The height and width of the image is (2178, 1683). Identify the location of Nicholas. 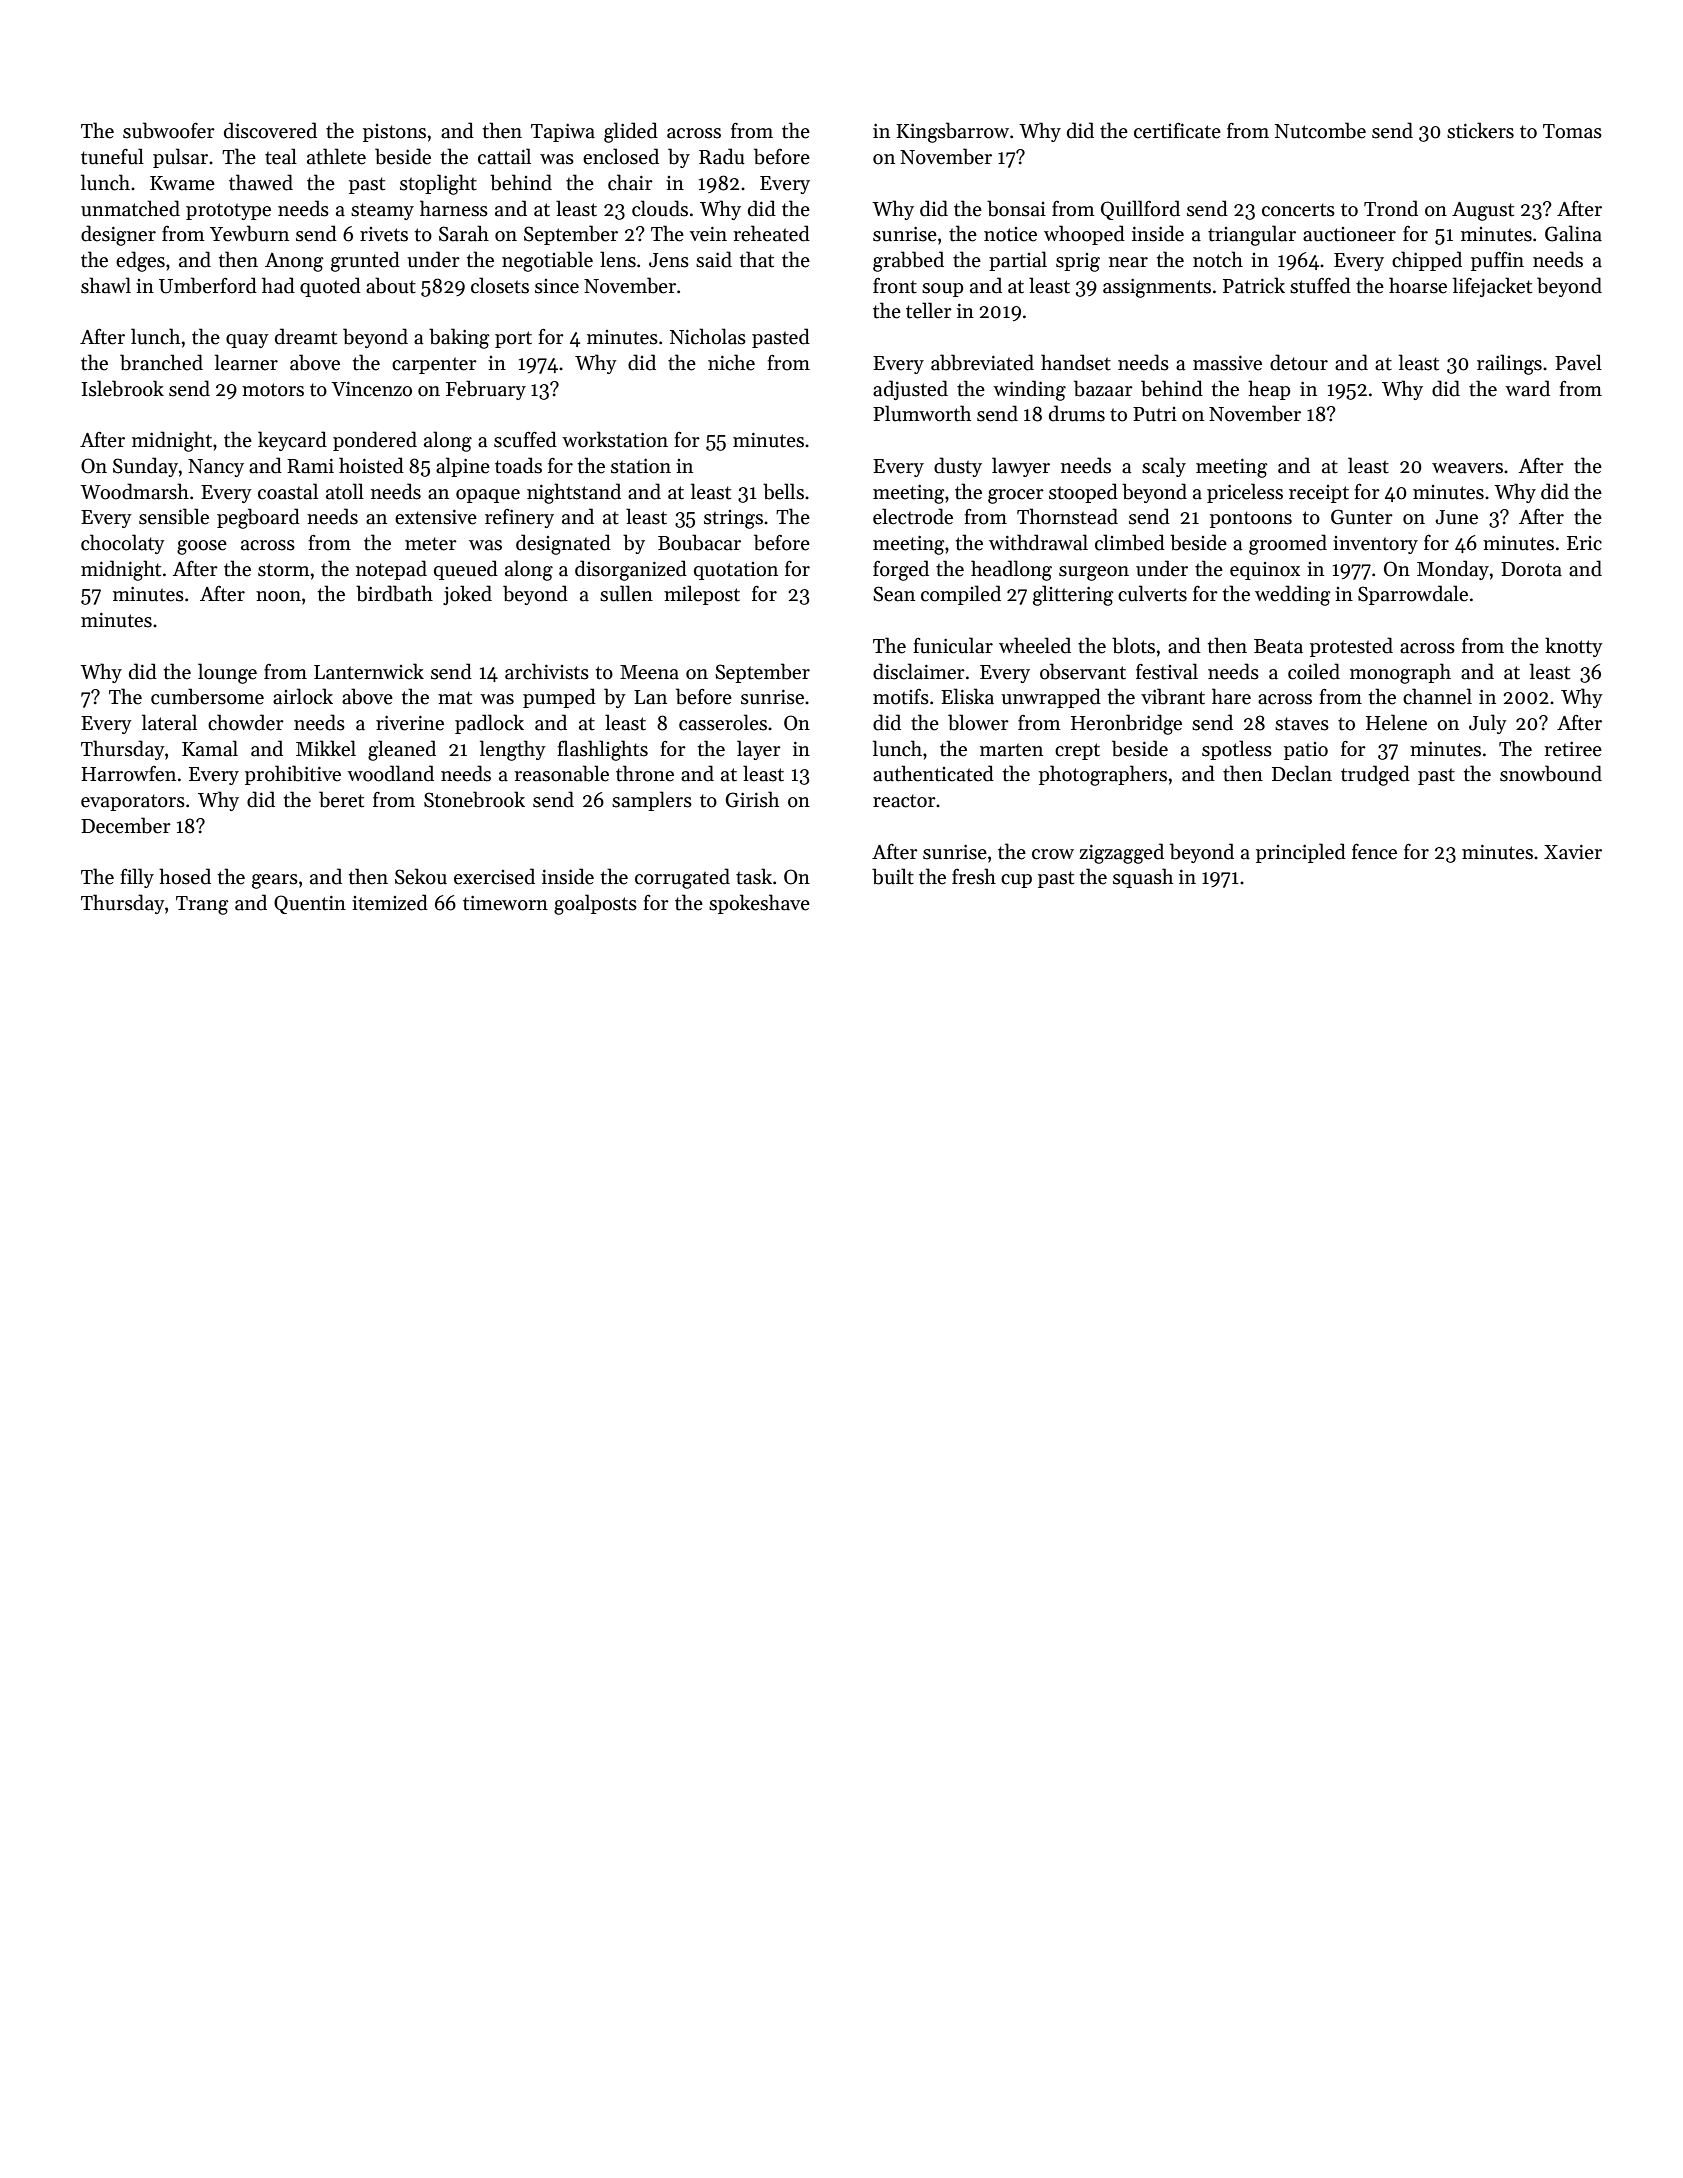
(708, 336).
